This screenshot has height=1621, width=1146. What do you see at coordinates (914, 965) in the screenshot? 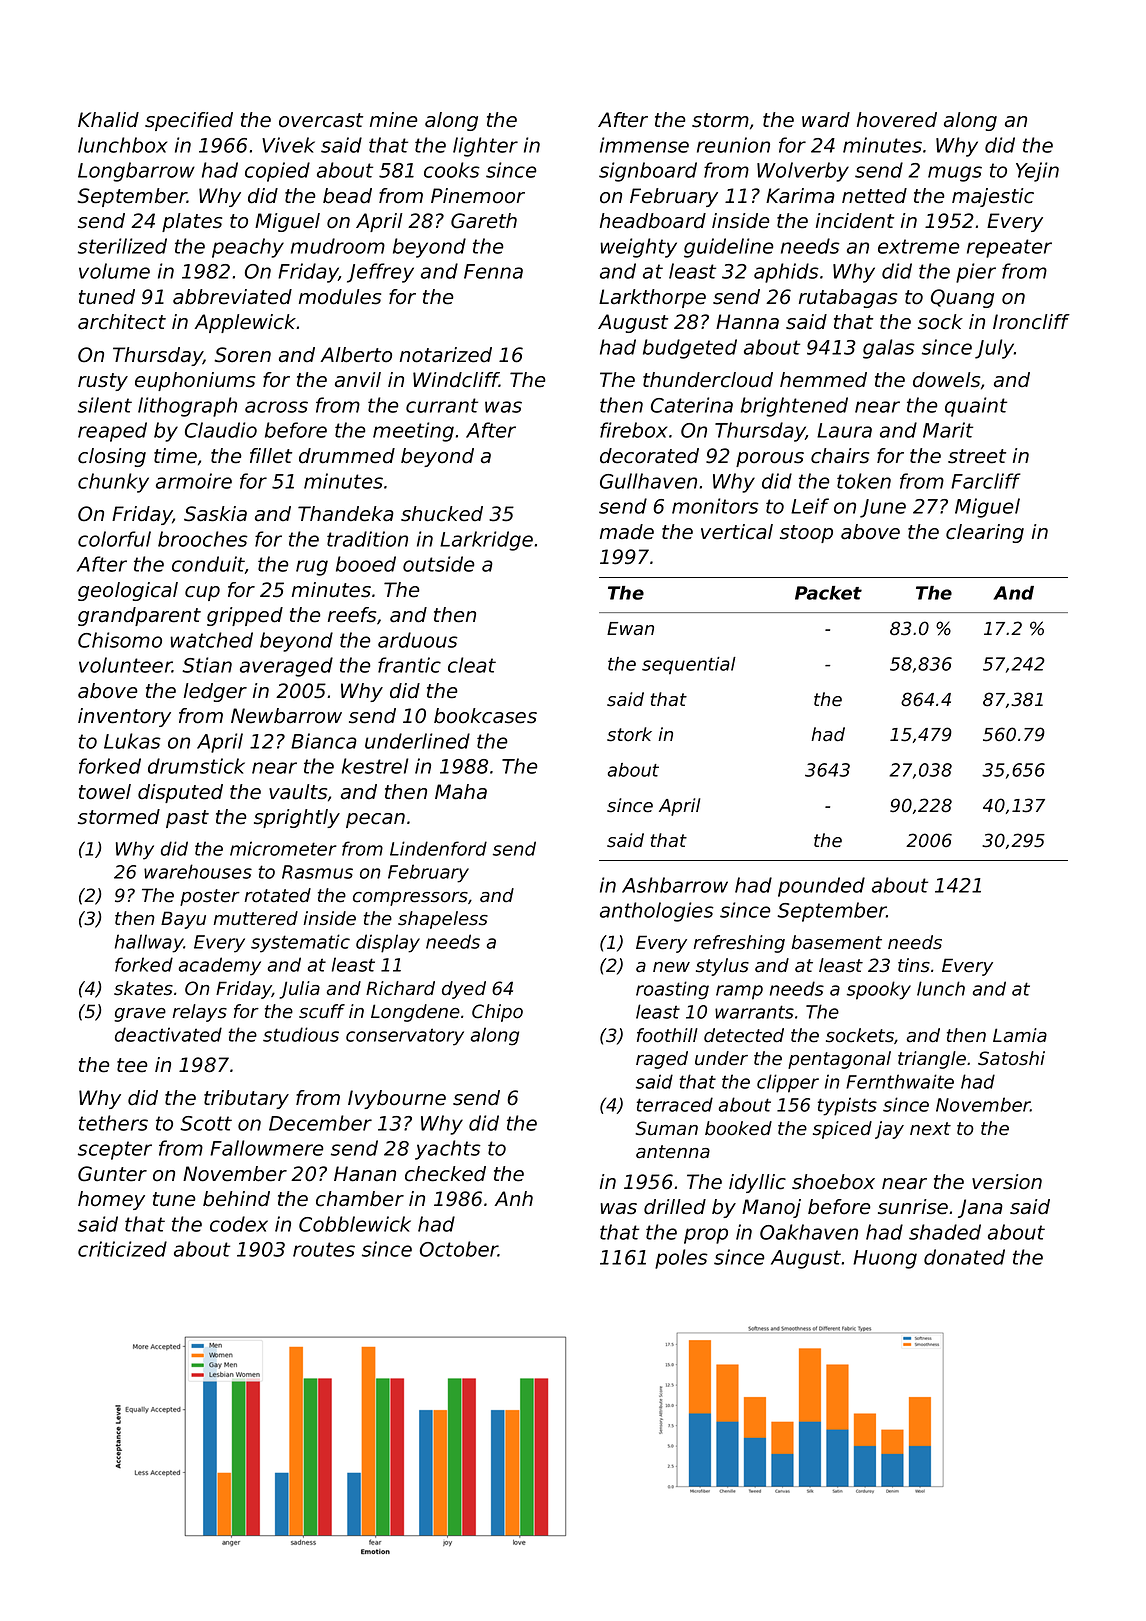
I see `tins` at bounding box center [914, 965].
